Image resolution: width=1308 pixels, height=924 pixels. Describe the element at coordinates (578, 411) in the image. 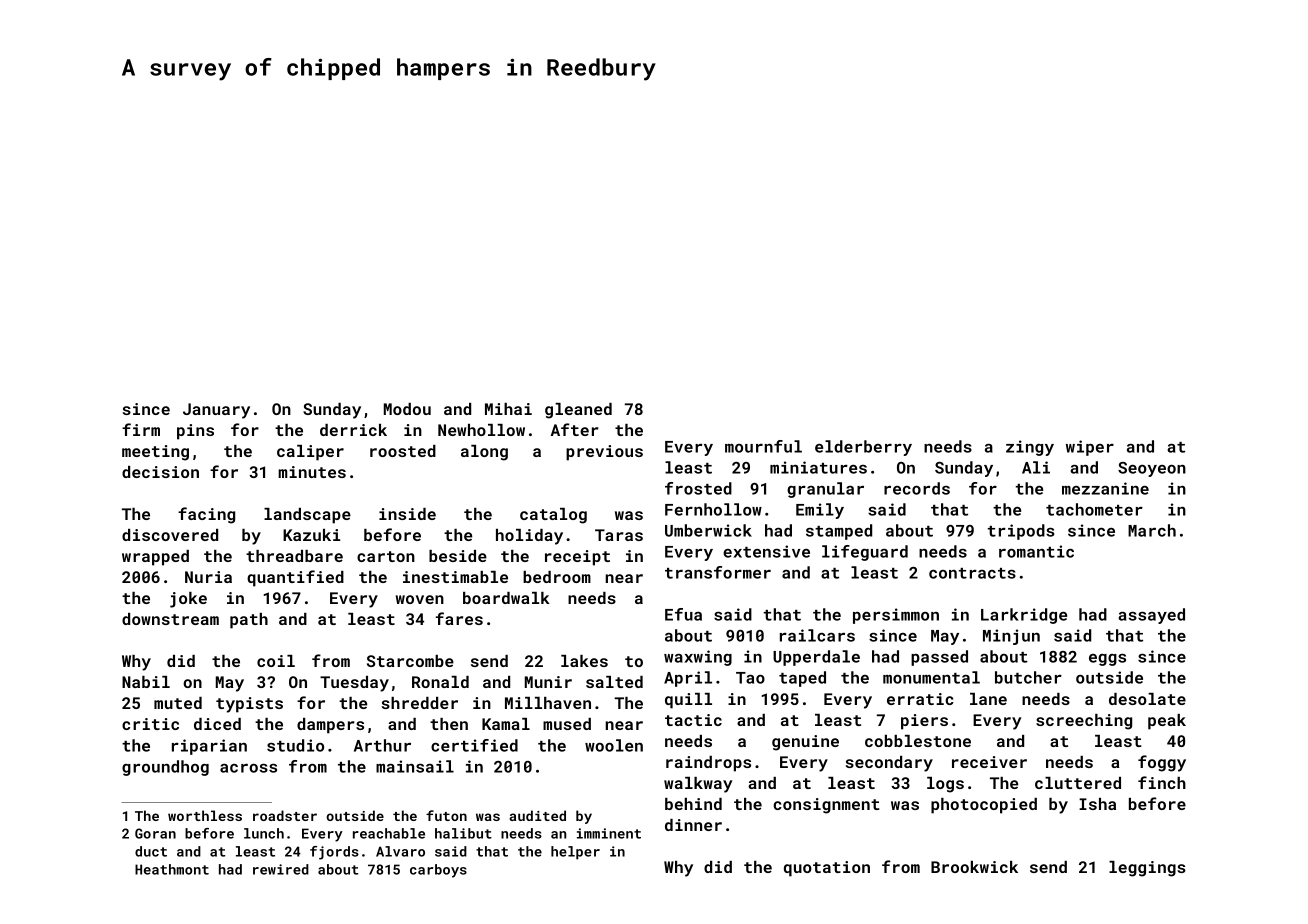

I see `gleaned` at that location.
